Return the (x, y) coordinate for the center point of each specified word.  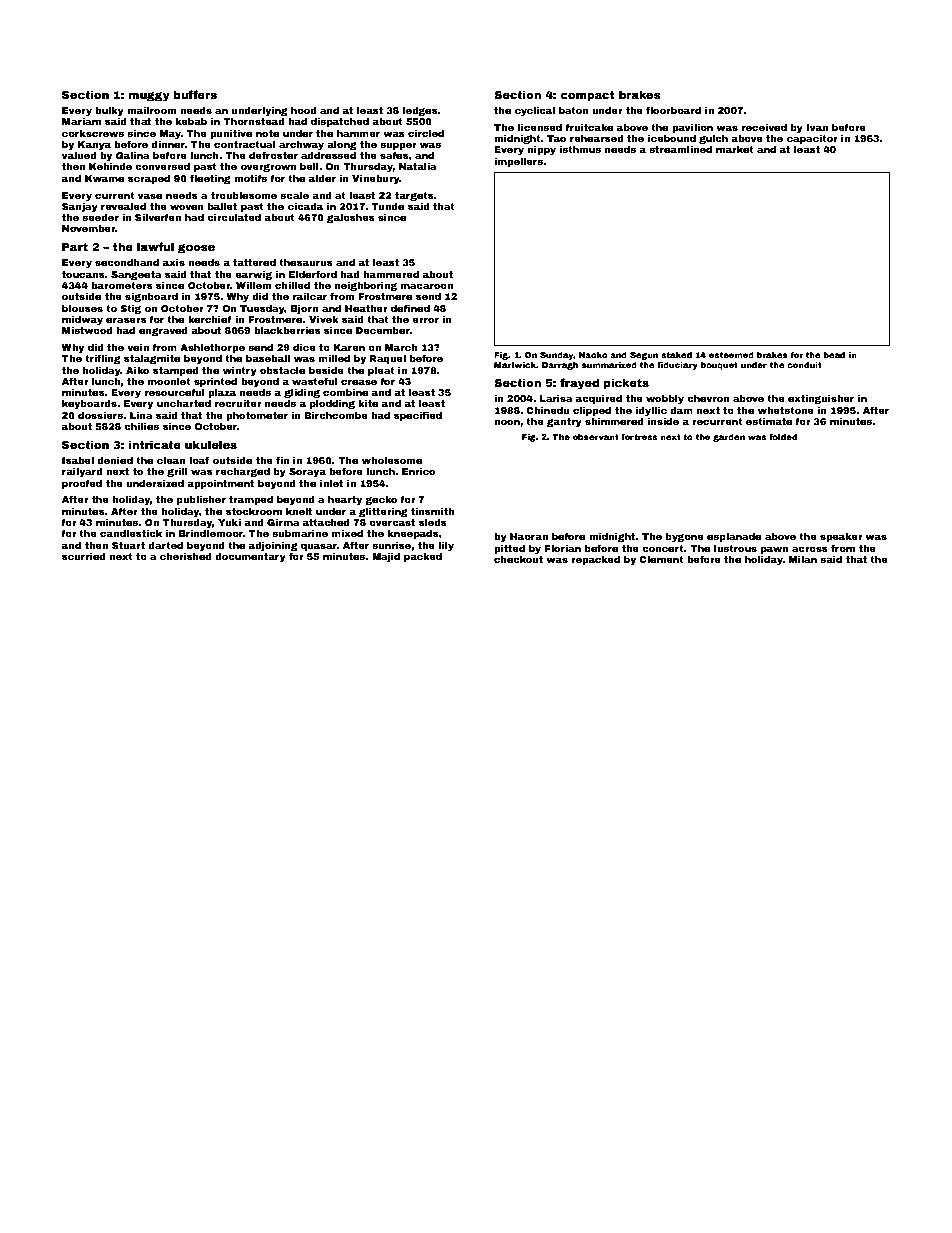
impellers (519, 162)
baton (574, 110)
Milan (803, 559)
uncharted (184, 403)
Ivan (817, 127)
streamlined (680, 149)
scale (294, 195)
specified (418, 416)
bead (834, 355)
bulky (109, 111)
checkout (518, 559)
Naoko (593, 355)
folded (783, 436)
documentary (250, 557)
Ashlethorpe (212, 348)
